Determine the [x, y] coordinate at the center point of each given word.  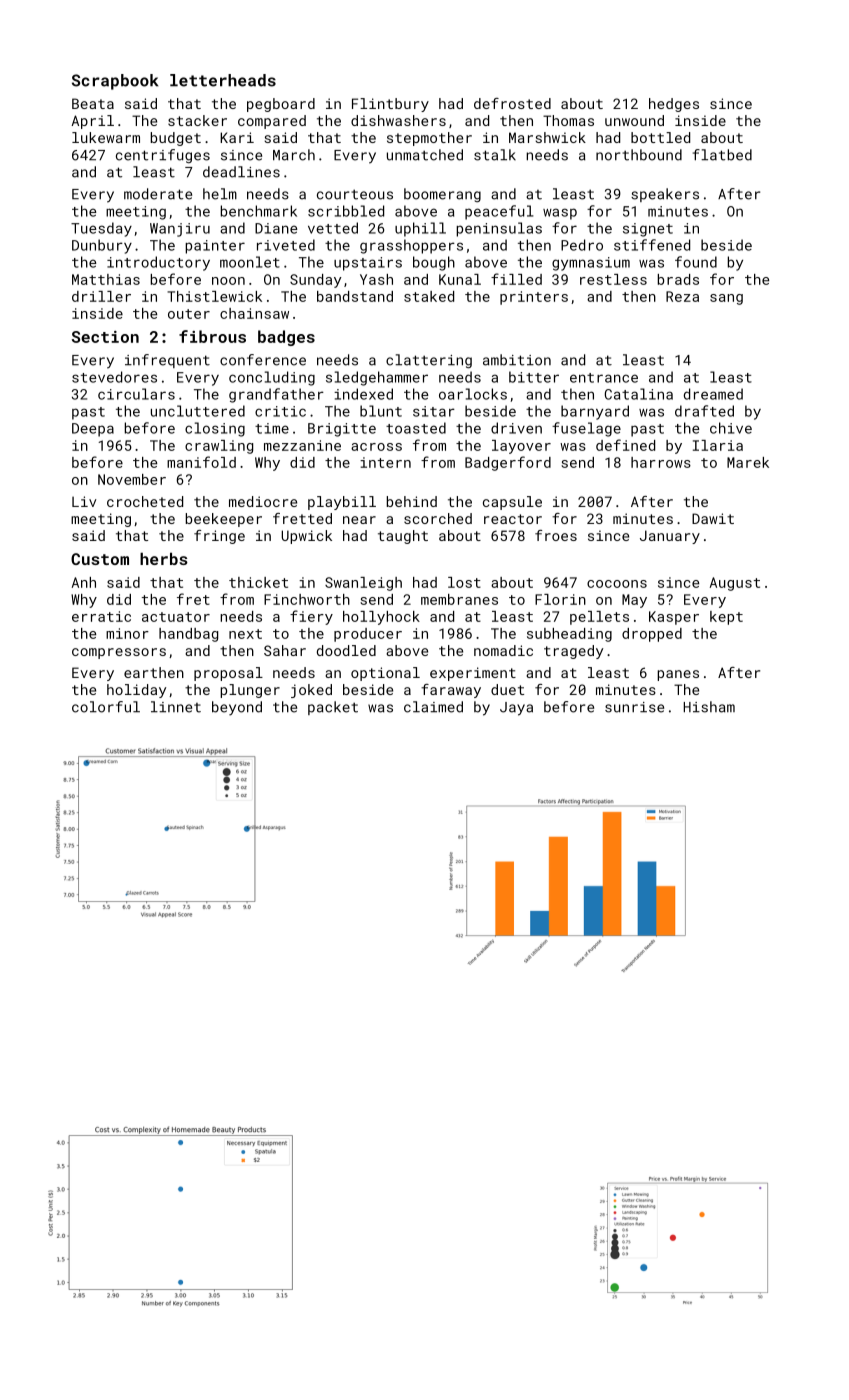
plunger [250, 691]
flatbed [722, 155]
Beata [93, 103]
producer [368, 635]
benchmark [259, 211]
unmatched [425, 155]
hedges [674, 105]
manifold [201, 462]
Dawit [713, 518]
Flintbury [390, 105]
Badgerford [508, 463]
